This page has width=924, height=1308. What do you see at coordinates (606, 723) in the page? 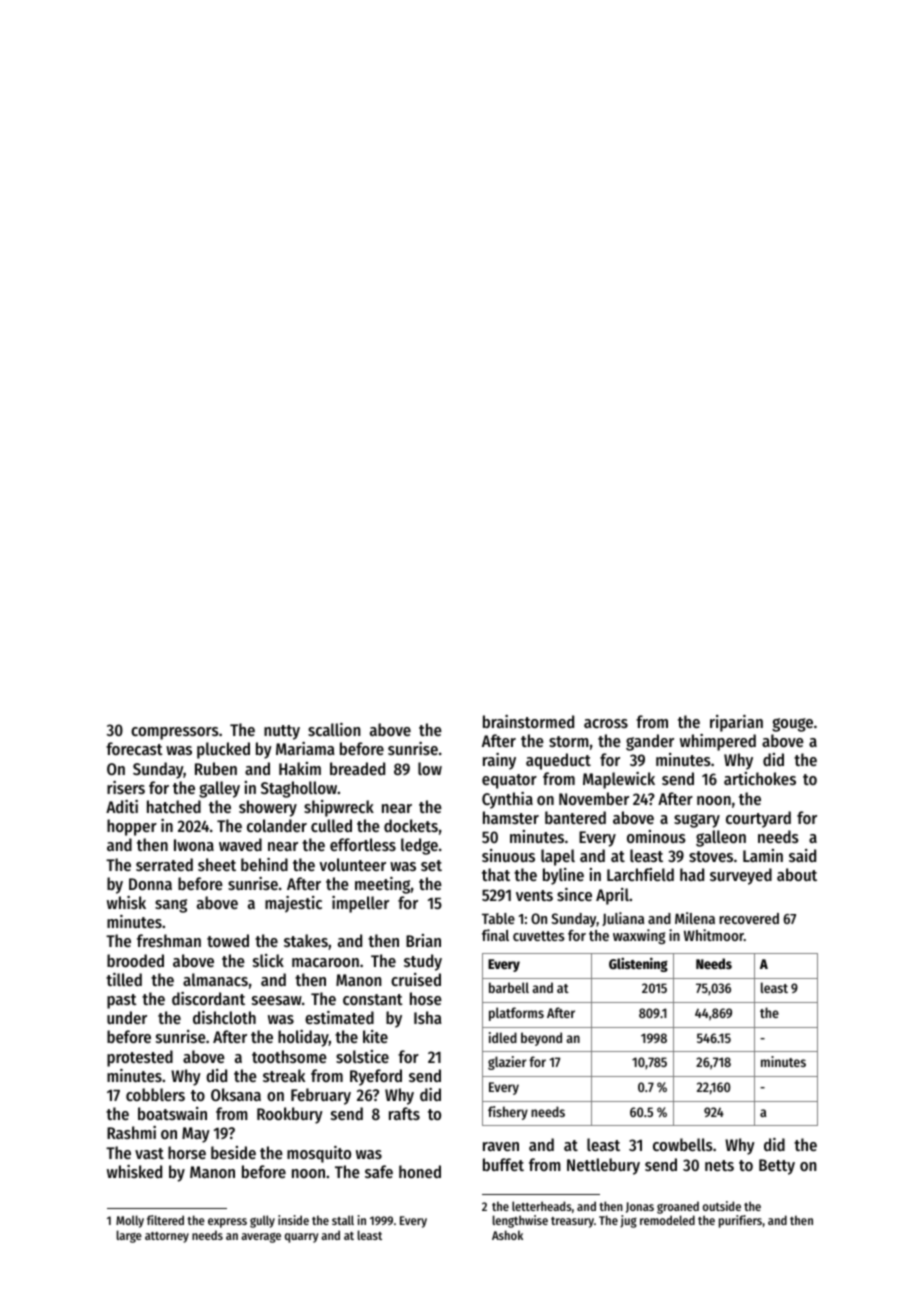
I see `across` at bounding box center [606, 723].
